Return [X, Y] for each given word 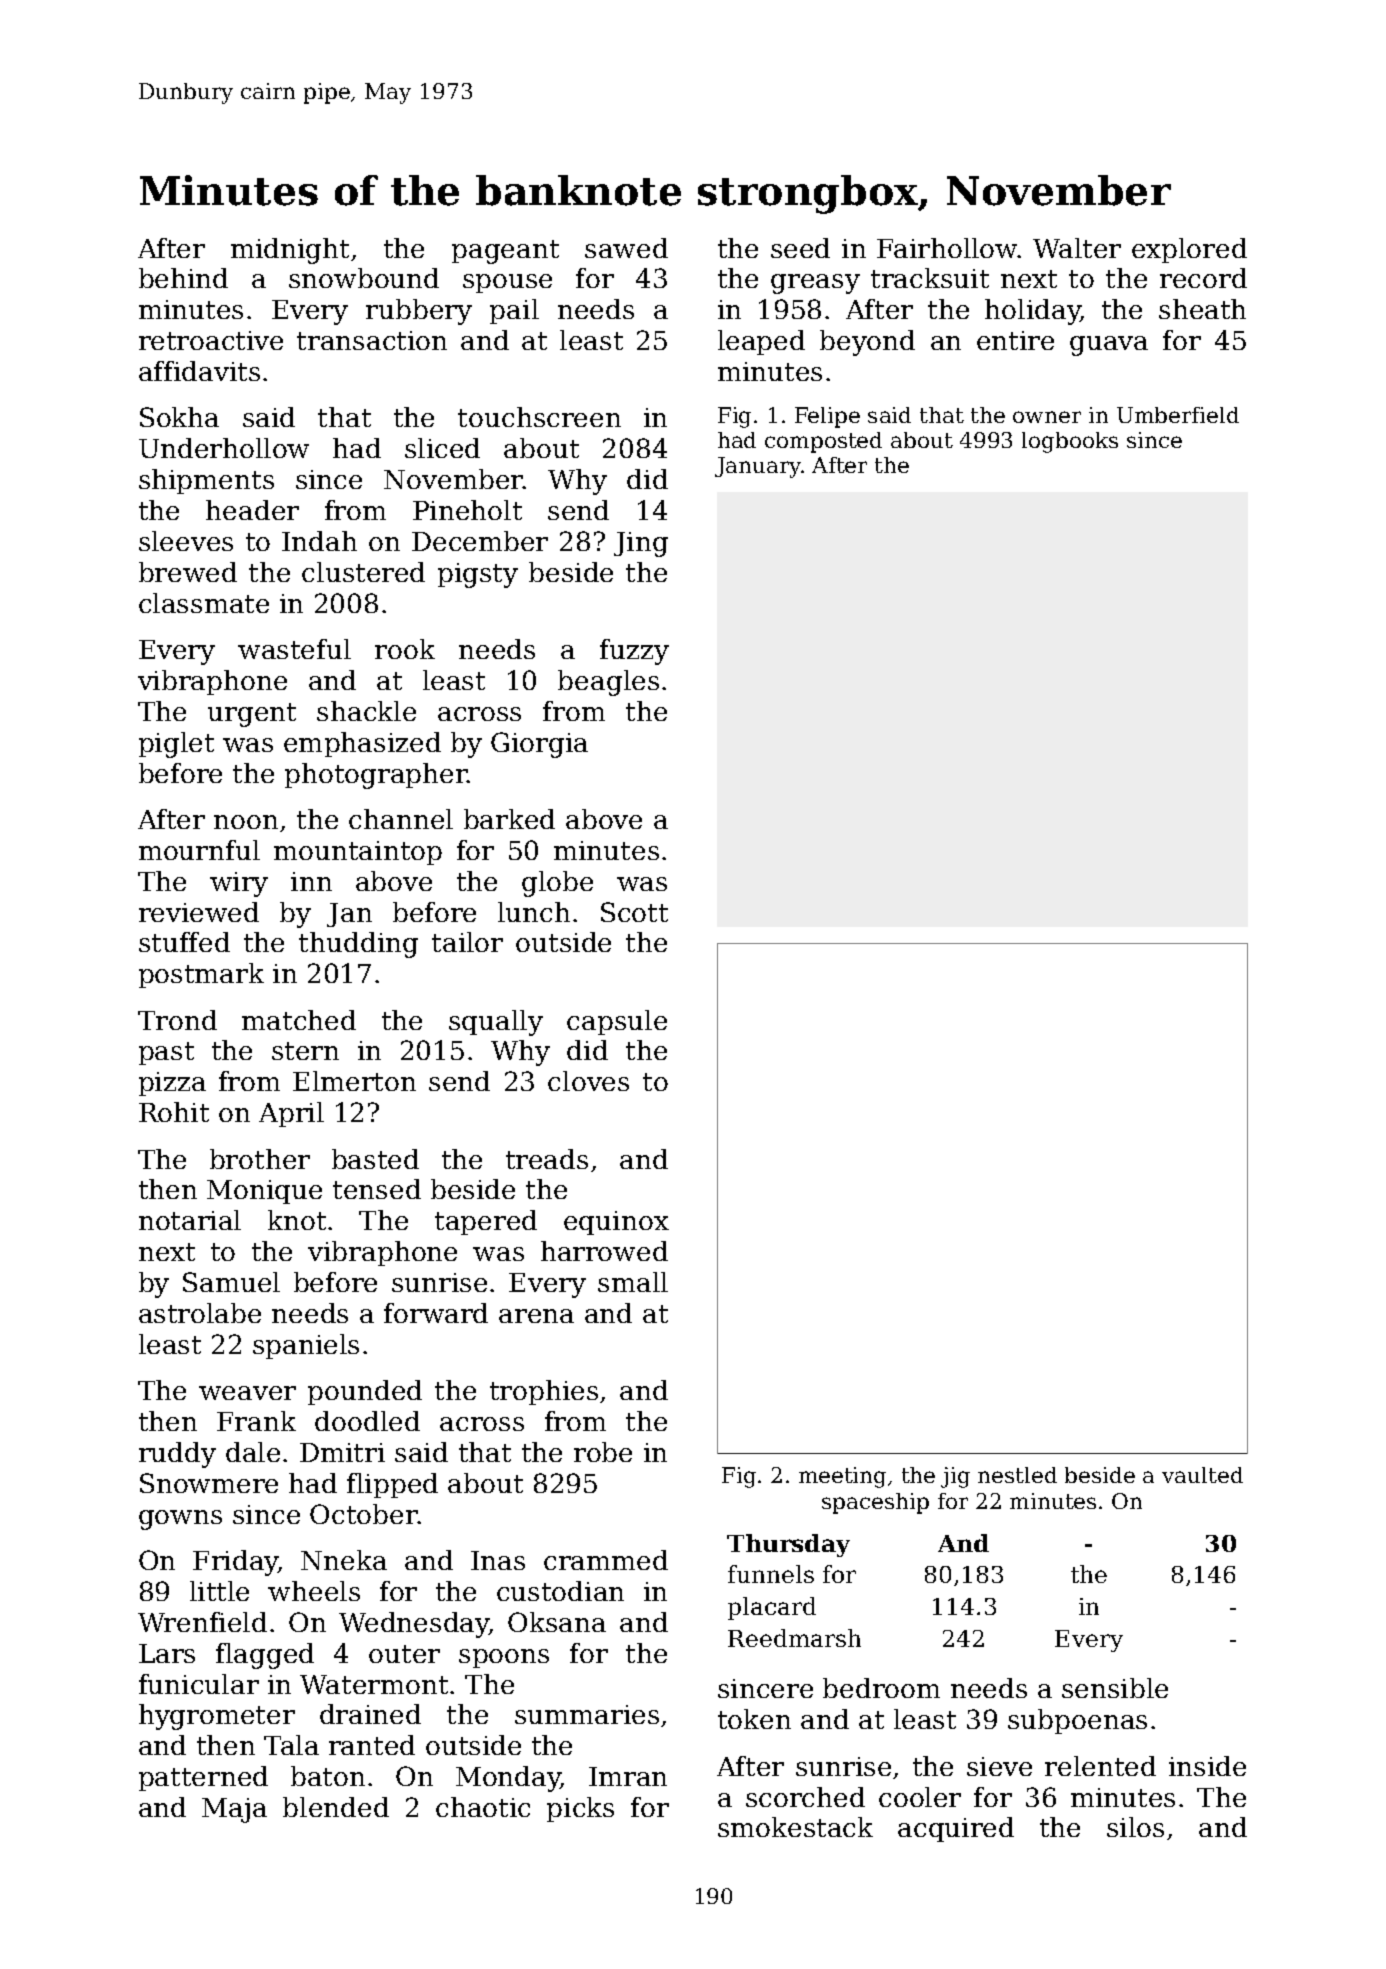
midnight [290, 251]
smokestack [795, 1827]
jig [955, 1477]
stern [305, 1051]
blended [336, 1807]
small [633, 1282]
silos [1135, 1827]
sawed [626, 248]
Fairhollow [947, 248]
